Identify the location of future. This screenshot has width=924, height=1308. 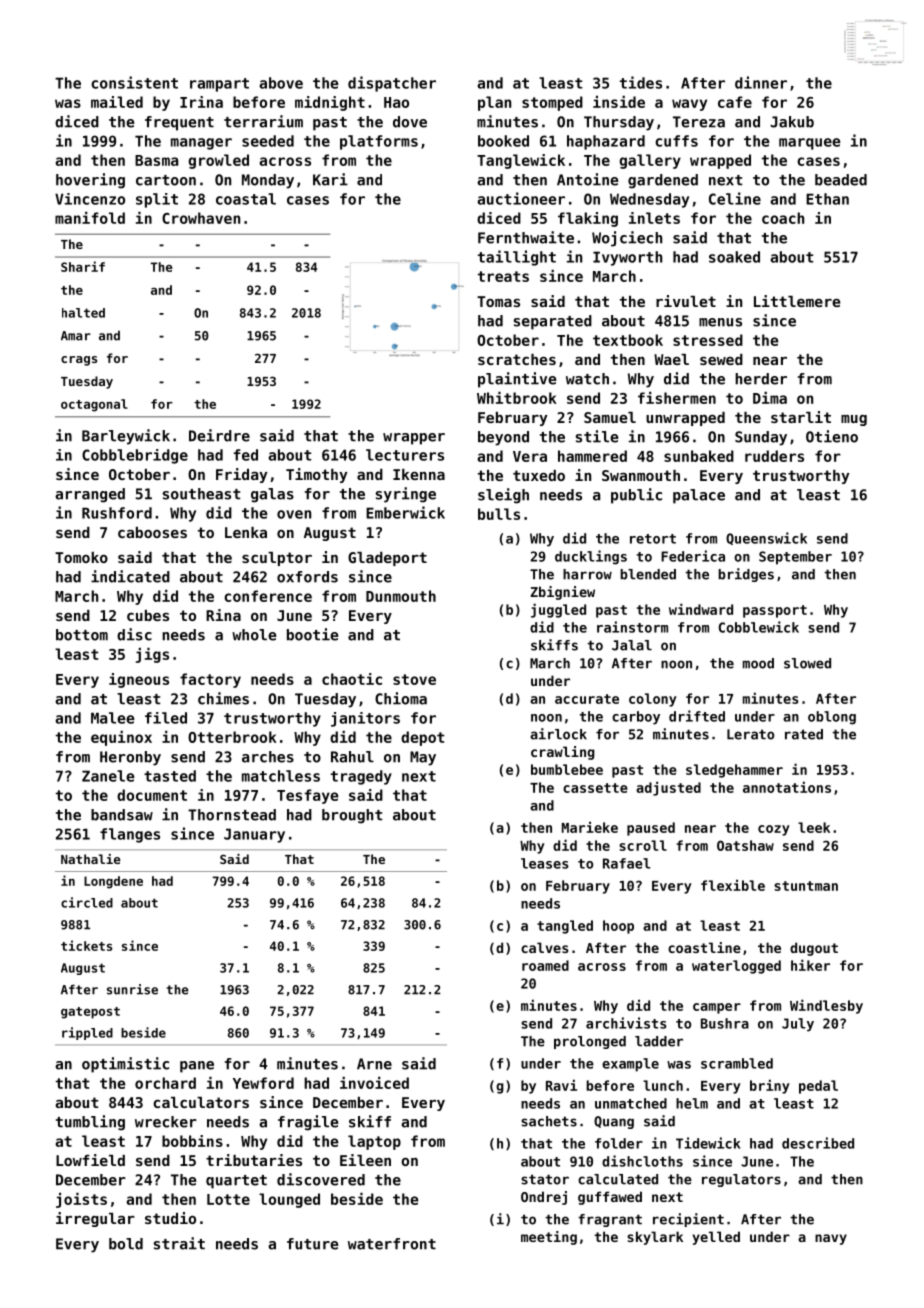
(313, 1244).
